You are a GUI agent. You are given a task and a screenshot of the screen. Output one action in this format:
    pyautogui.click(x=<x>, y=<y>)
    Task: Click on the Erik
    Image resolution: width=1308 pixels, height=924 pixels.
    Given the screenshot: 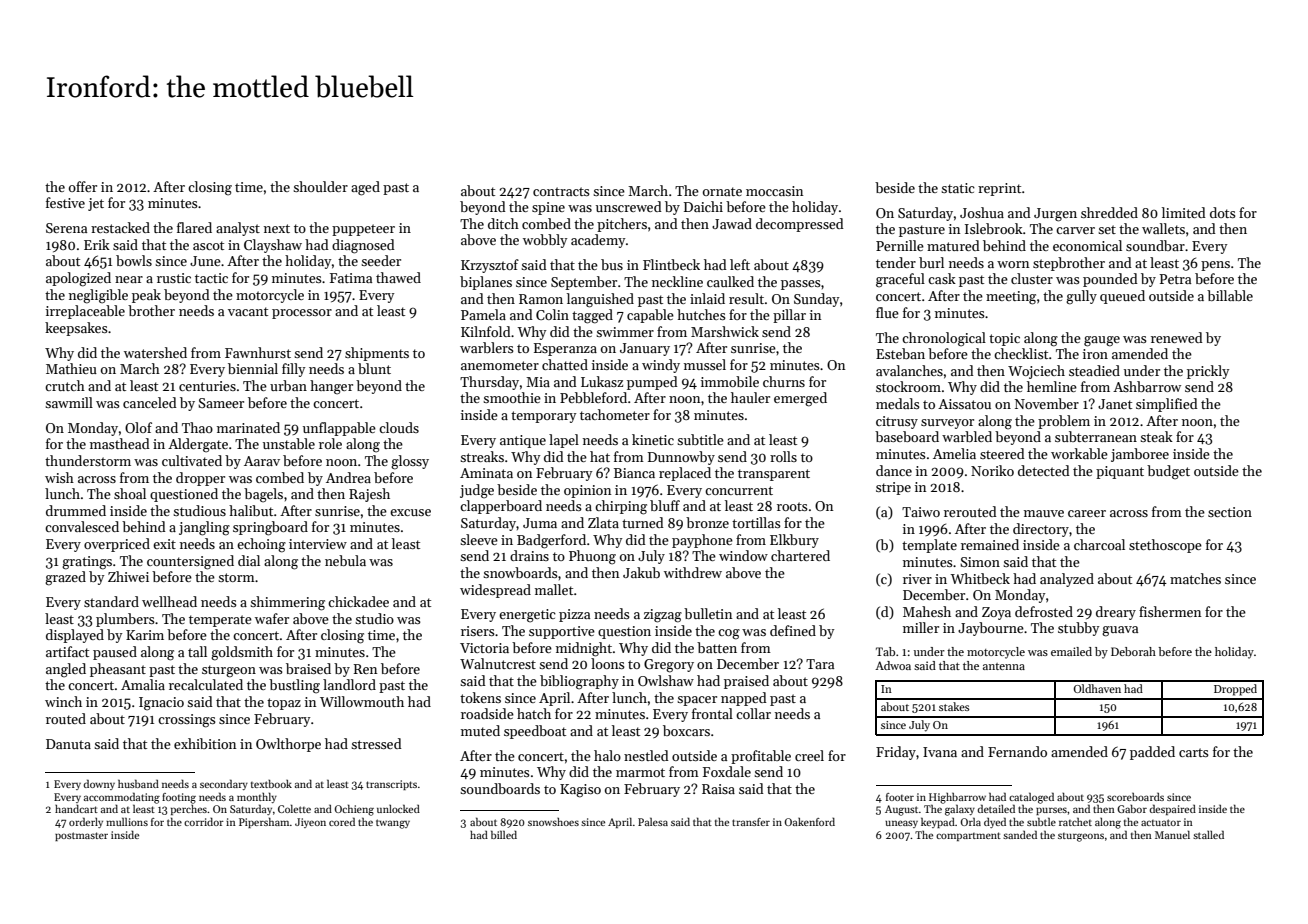 What is the action you would take?
    pyautogui.click(x=97, y=244)
